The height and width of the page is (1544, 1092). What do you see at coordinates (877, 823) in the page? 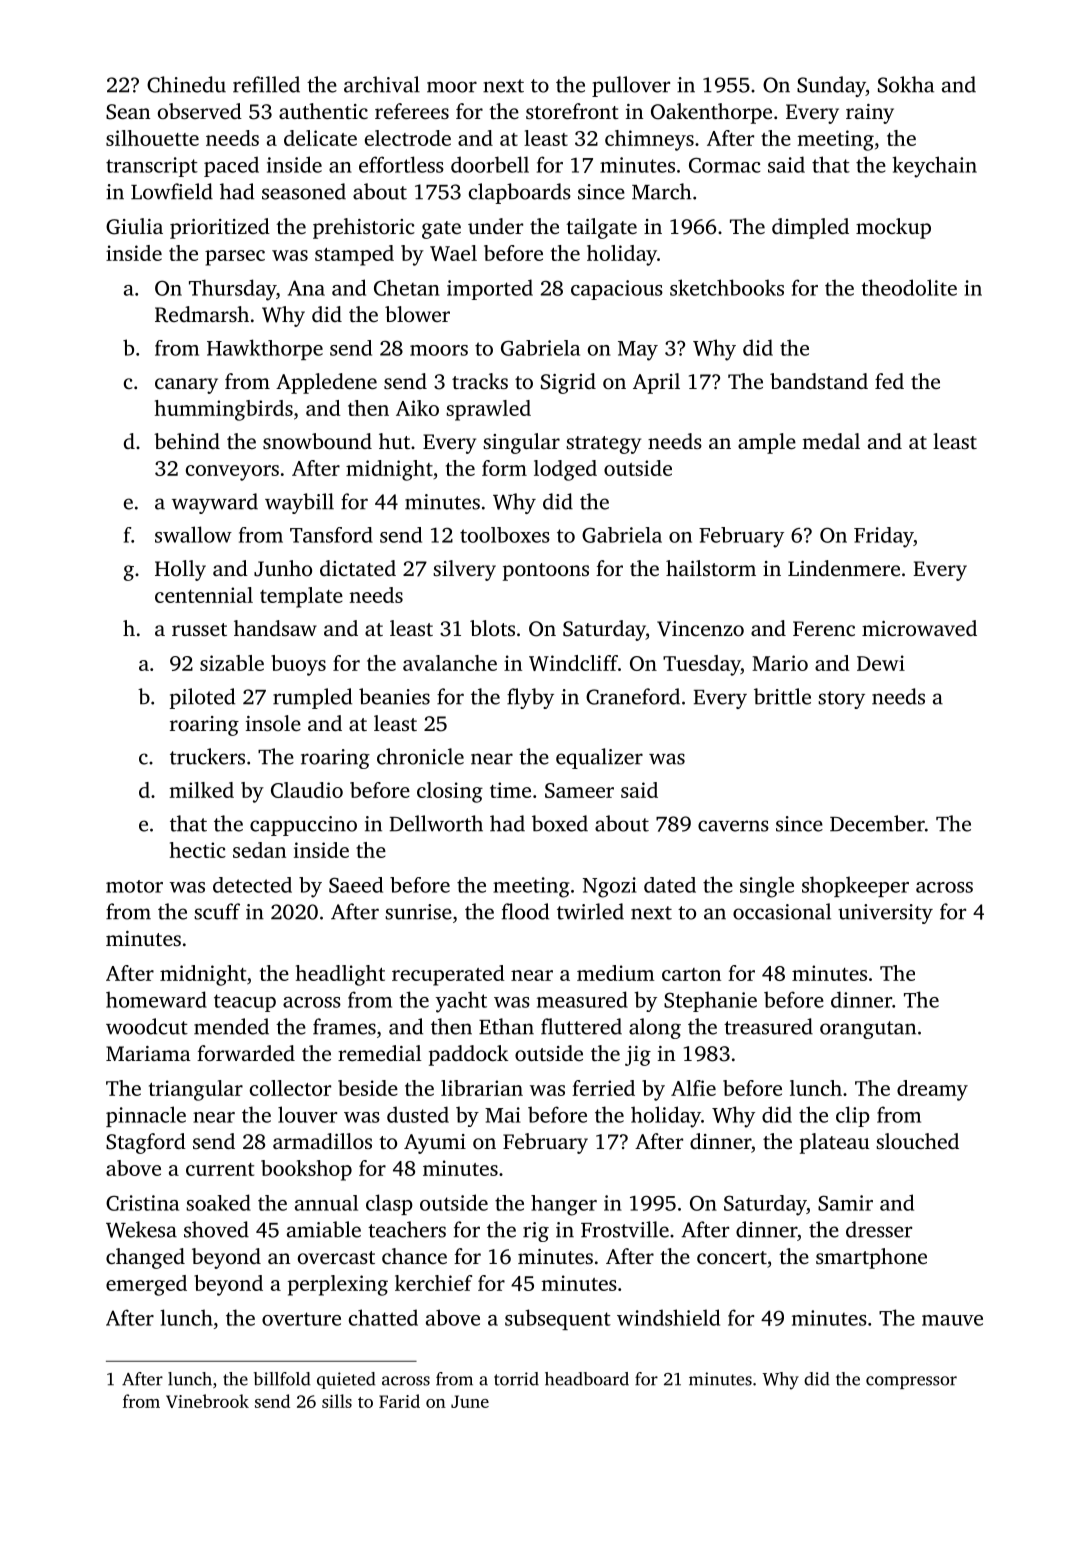
I see `December` at bounding box center [877, 823].
